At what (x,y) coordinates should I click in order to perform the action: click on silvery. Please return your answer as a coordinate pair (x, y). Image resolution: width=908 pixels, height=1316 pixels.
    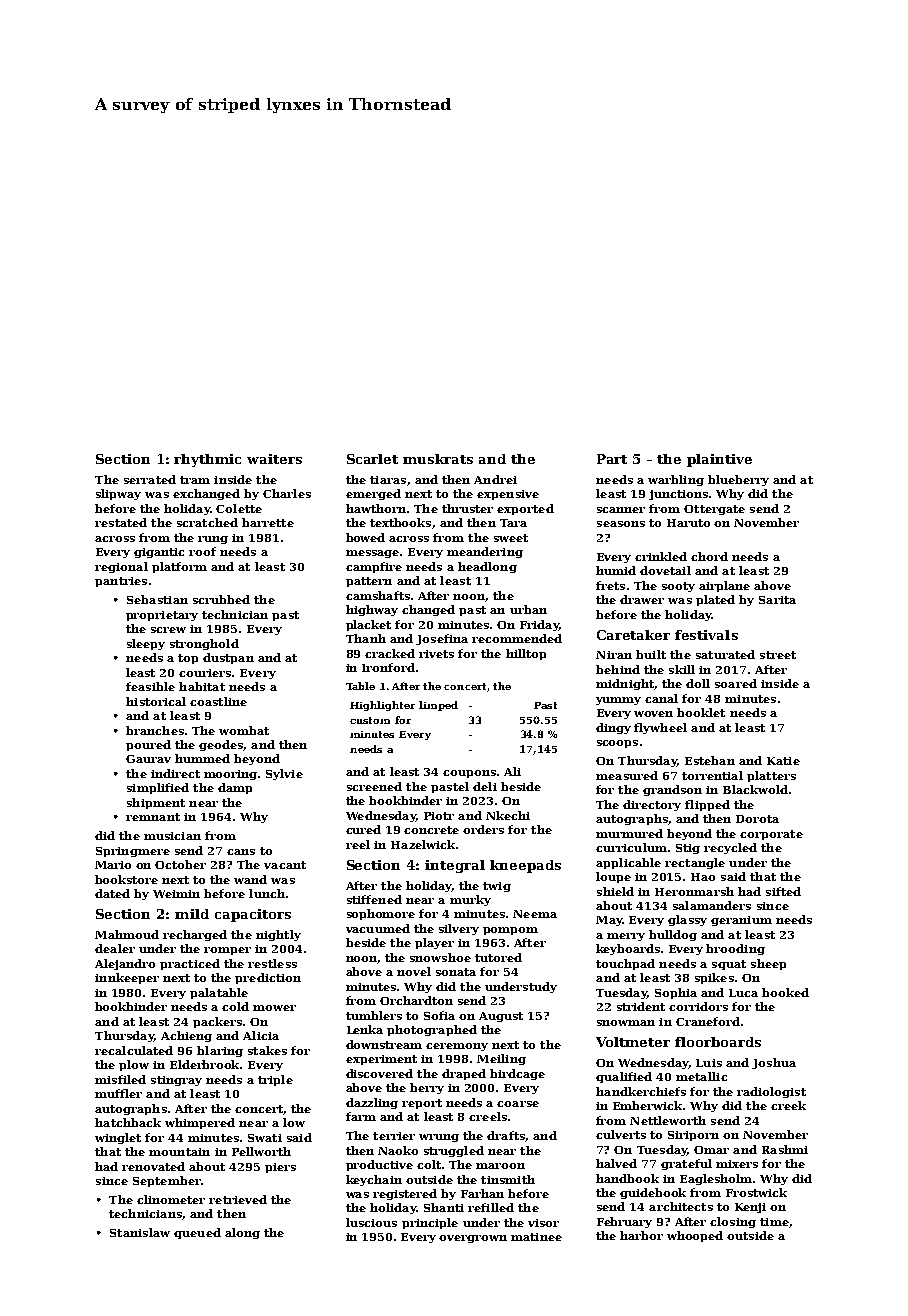
    Looking at the image, I should click on (459, 929).
